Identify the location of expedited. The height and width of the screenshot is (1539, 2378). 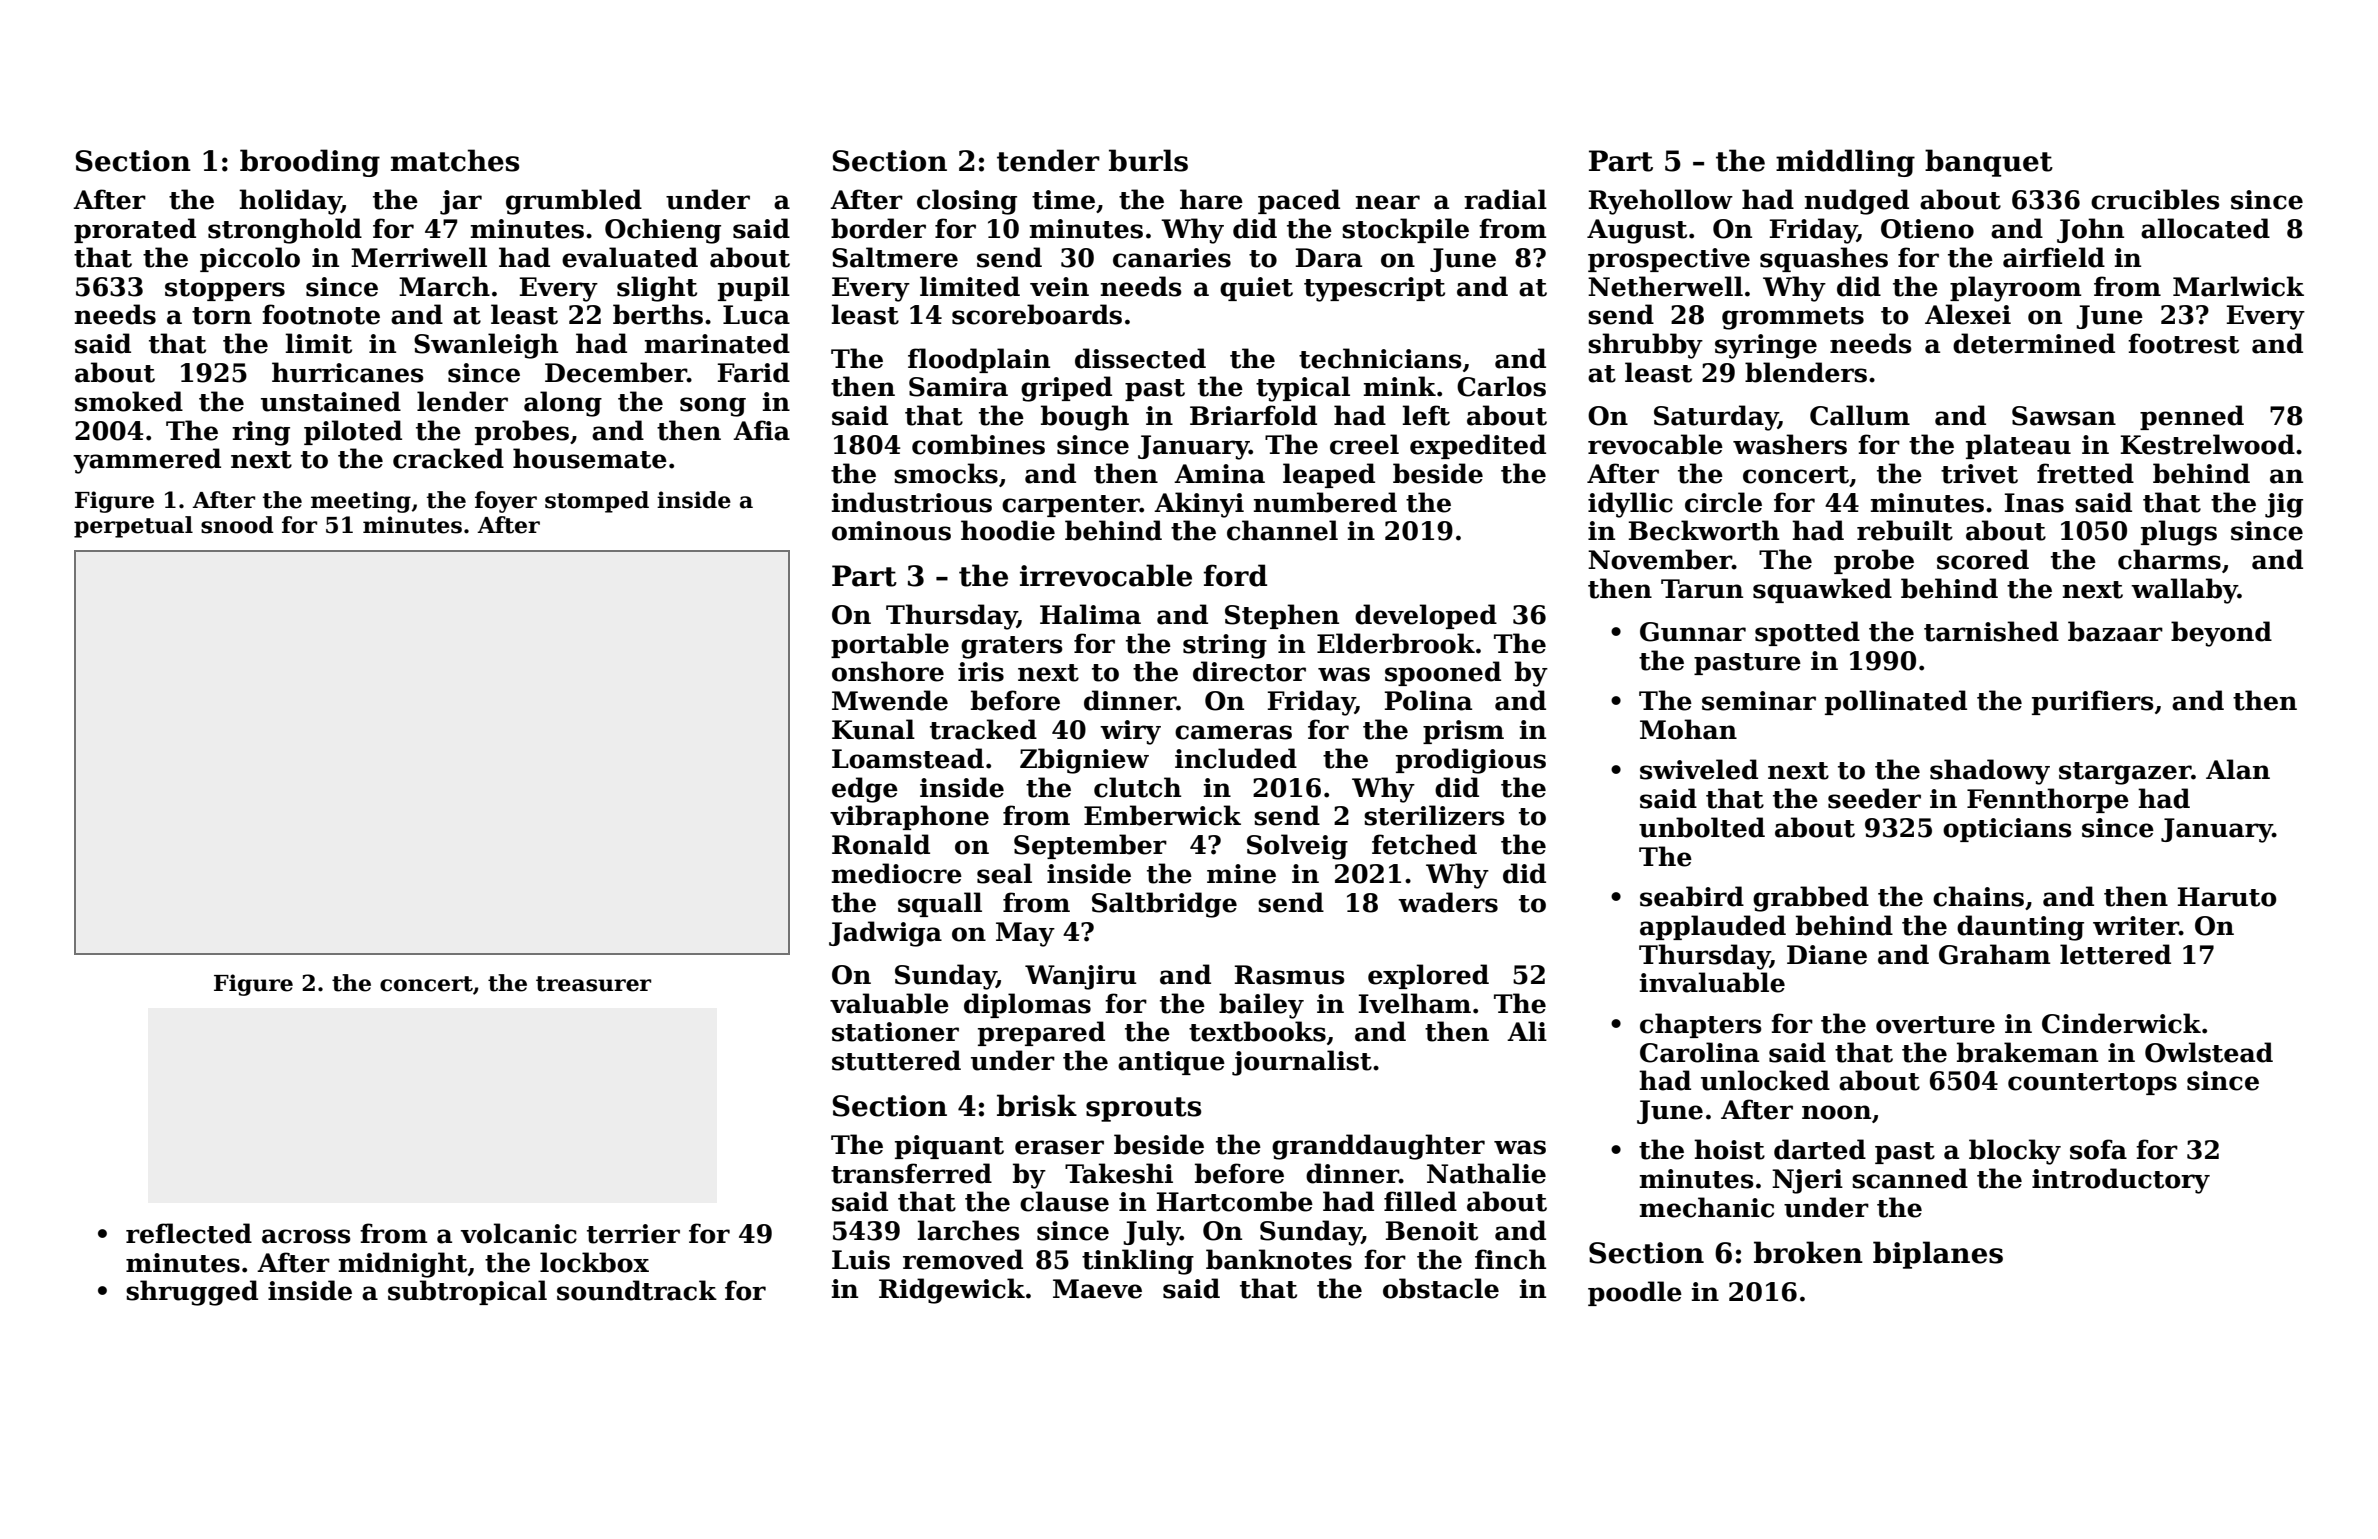
(1478, 446).
